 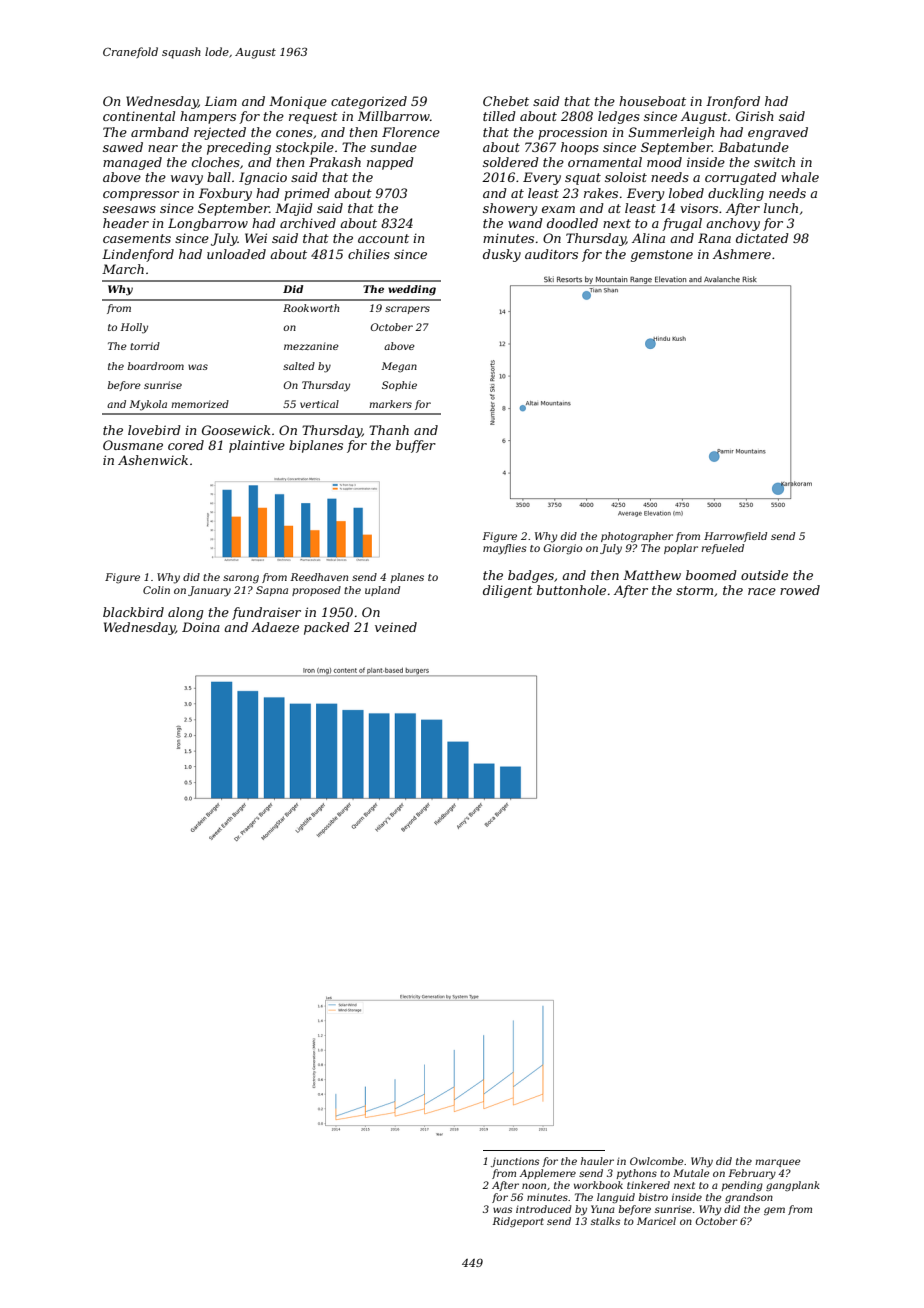 I want to click on Ashenwick, so click(x=153, y=460).
